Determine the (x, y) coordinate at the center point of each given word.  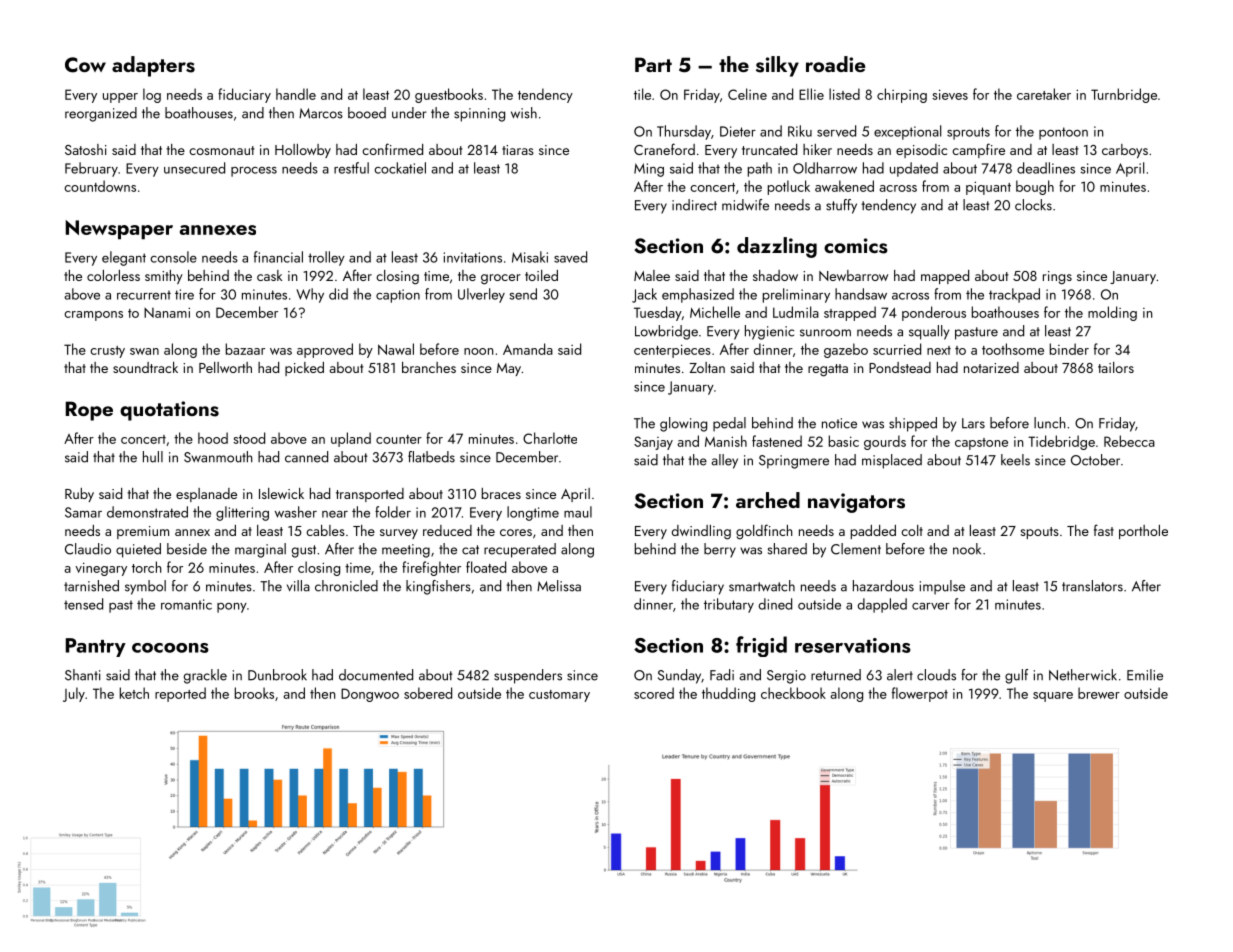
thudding (728, 694)
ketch (134, 693)
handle (296, 94)
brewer (1099, 693)
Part (653, 64)
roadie (835, 64)
